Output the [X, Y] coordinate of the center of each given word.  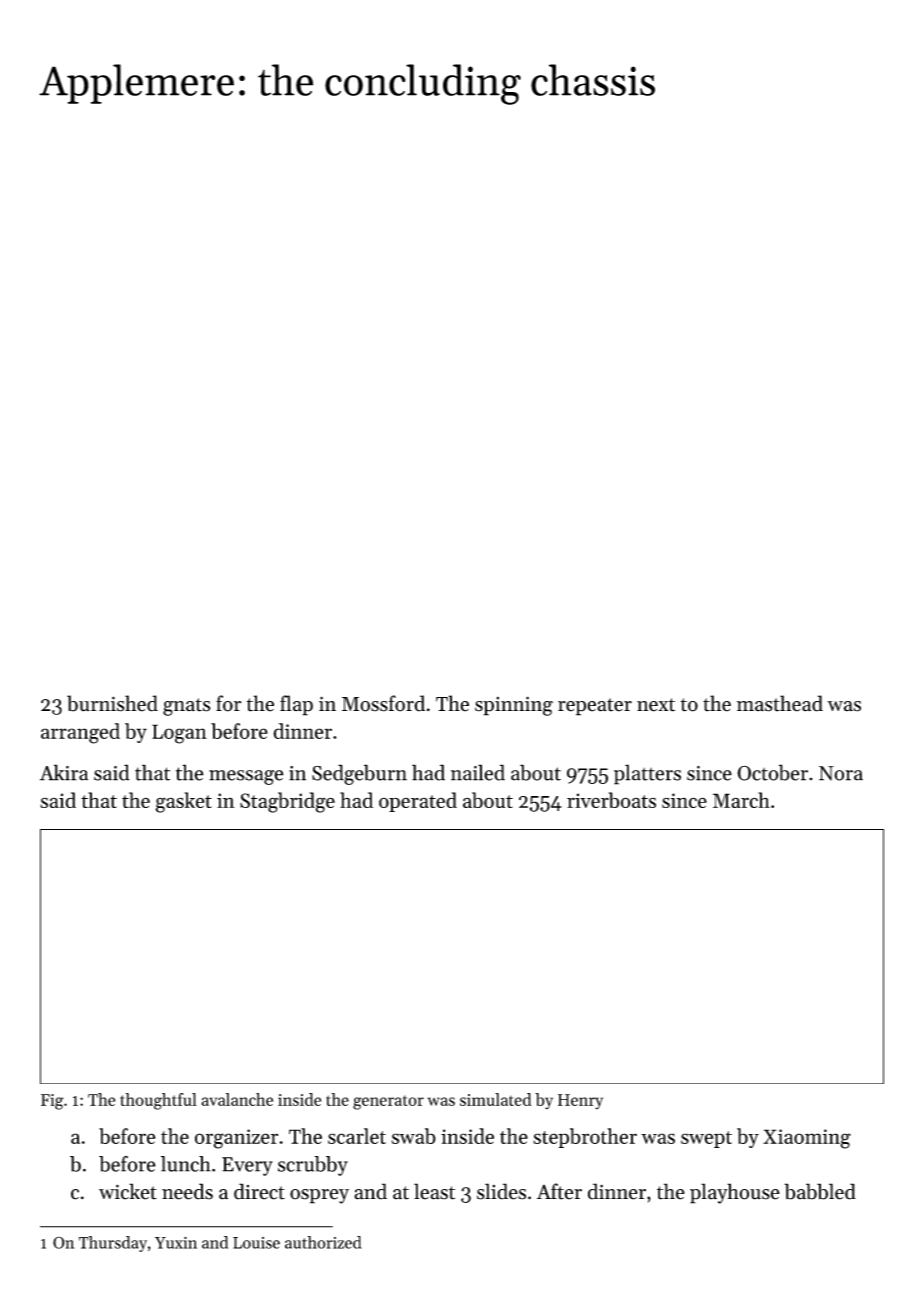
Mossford [383, 703]
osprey [319, 1196]
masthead [780, 703]
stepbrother [585, 1138]
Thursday [113, 1244]
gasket [183, 802]
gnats [187, 707]
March [741, 800]
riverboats [611, 800]
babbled [820, 1191]
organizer [236, 1139]
